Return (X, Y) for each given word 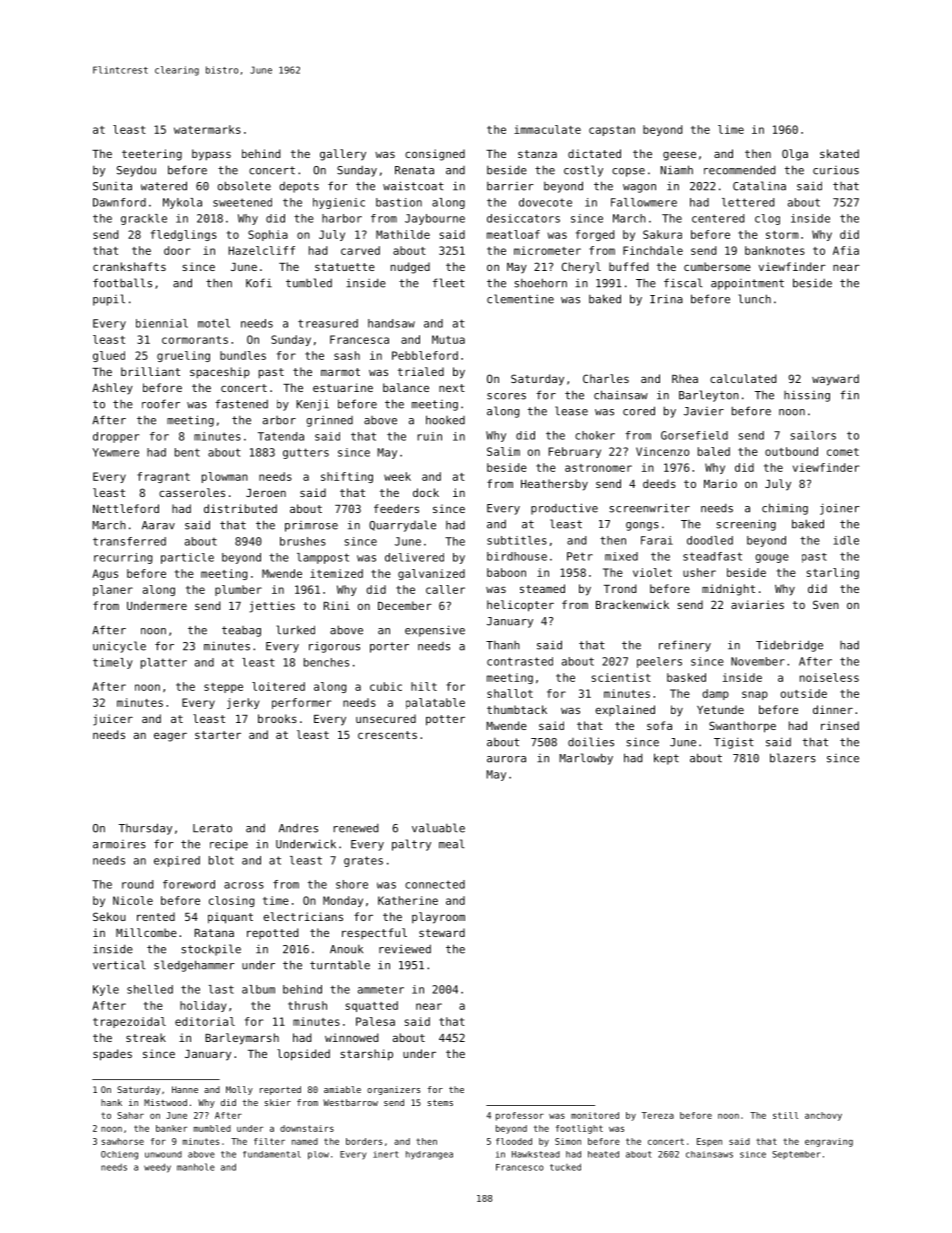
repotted (272, 933)
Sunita (112, 186)
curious (836, 170)
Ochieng (119, 1155)
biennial (162, 323)
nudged (410, 268)
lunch (754, 299)
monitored (595, 1115)
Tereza (658, 1115)
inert (386, 1154)
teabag (241, 631)
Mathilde (403, 234)
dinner (833, 709)
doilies (591, 742)
